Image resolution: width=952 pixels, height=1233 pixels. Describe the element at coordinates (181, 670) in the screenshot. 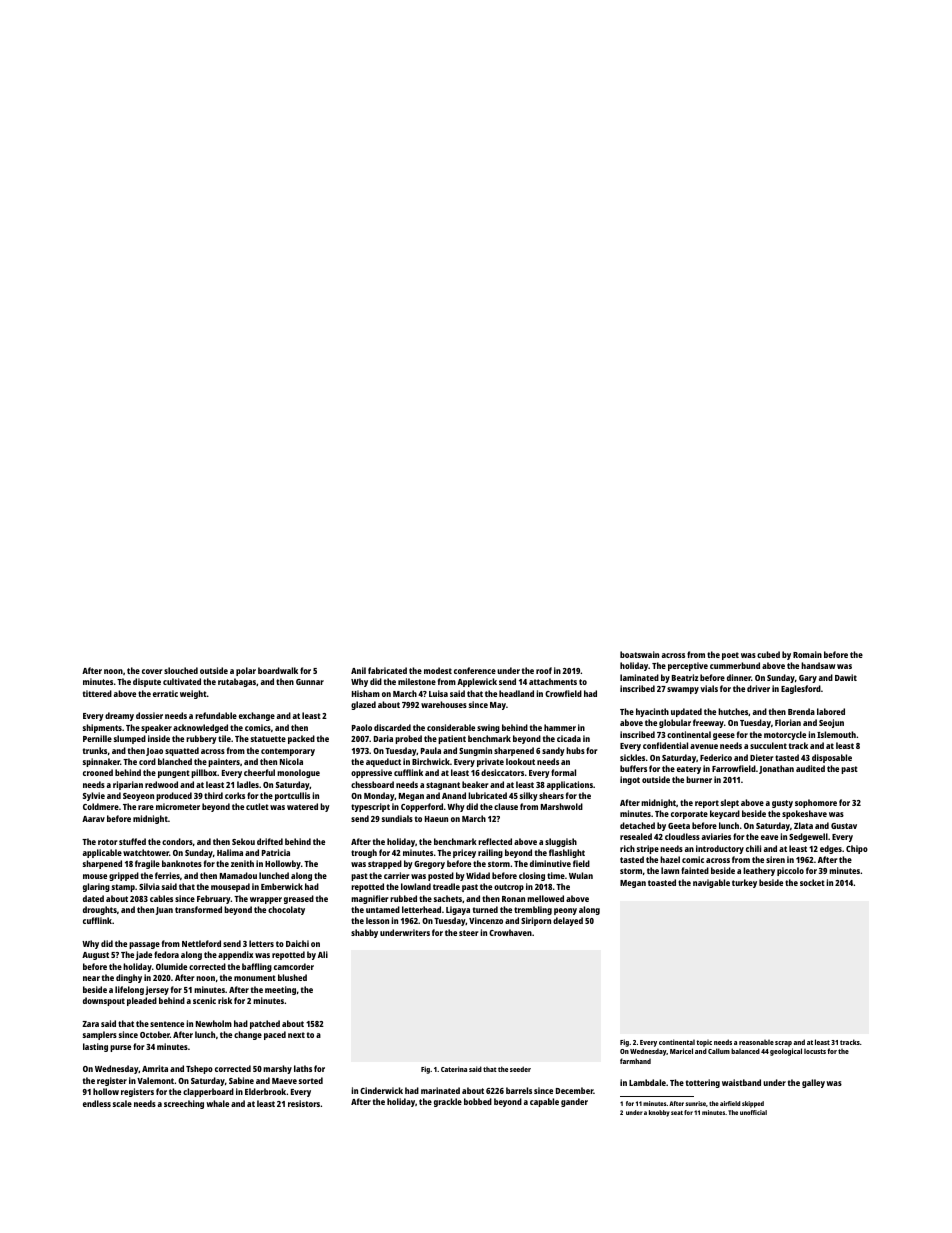

I see `slouched` at that location.
